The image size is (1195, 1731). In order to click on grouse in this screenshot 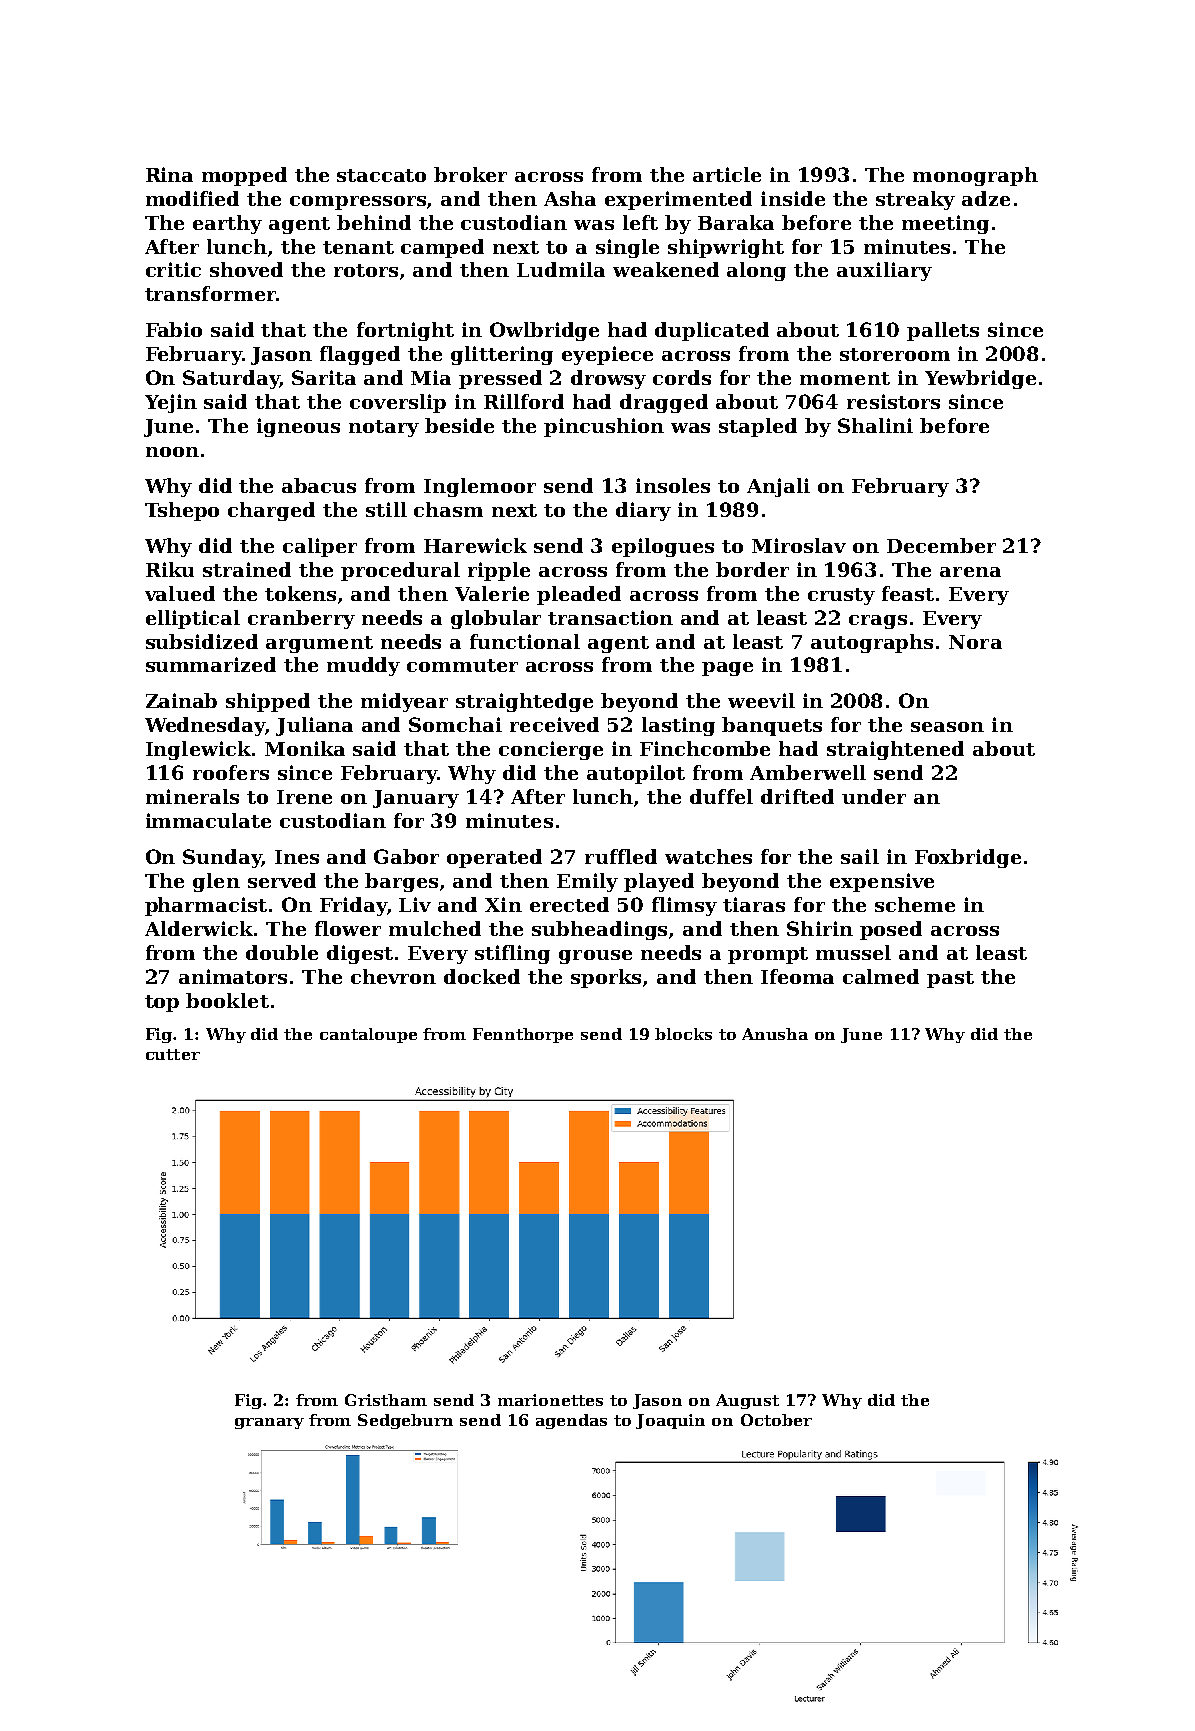, I will do `click(595, 957)`.
